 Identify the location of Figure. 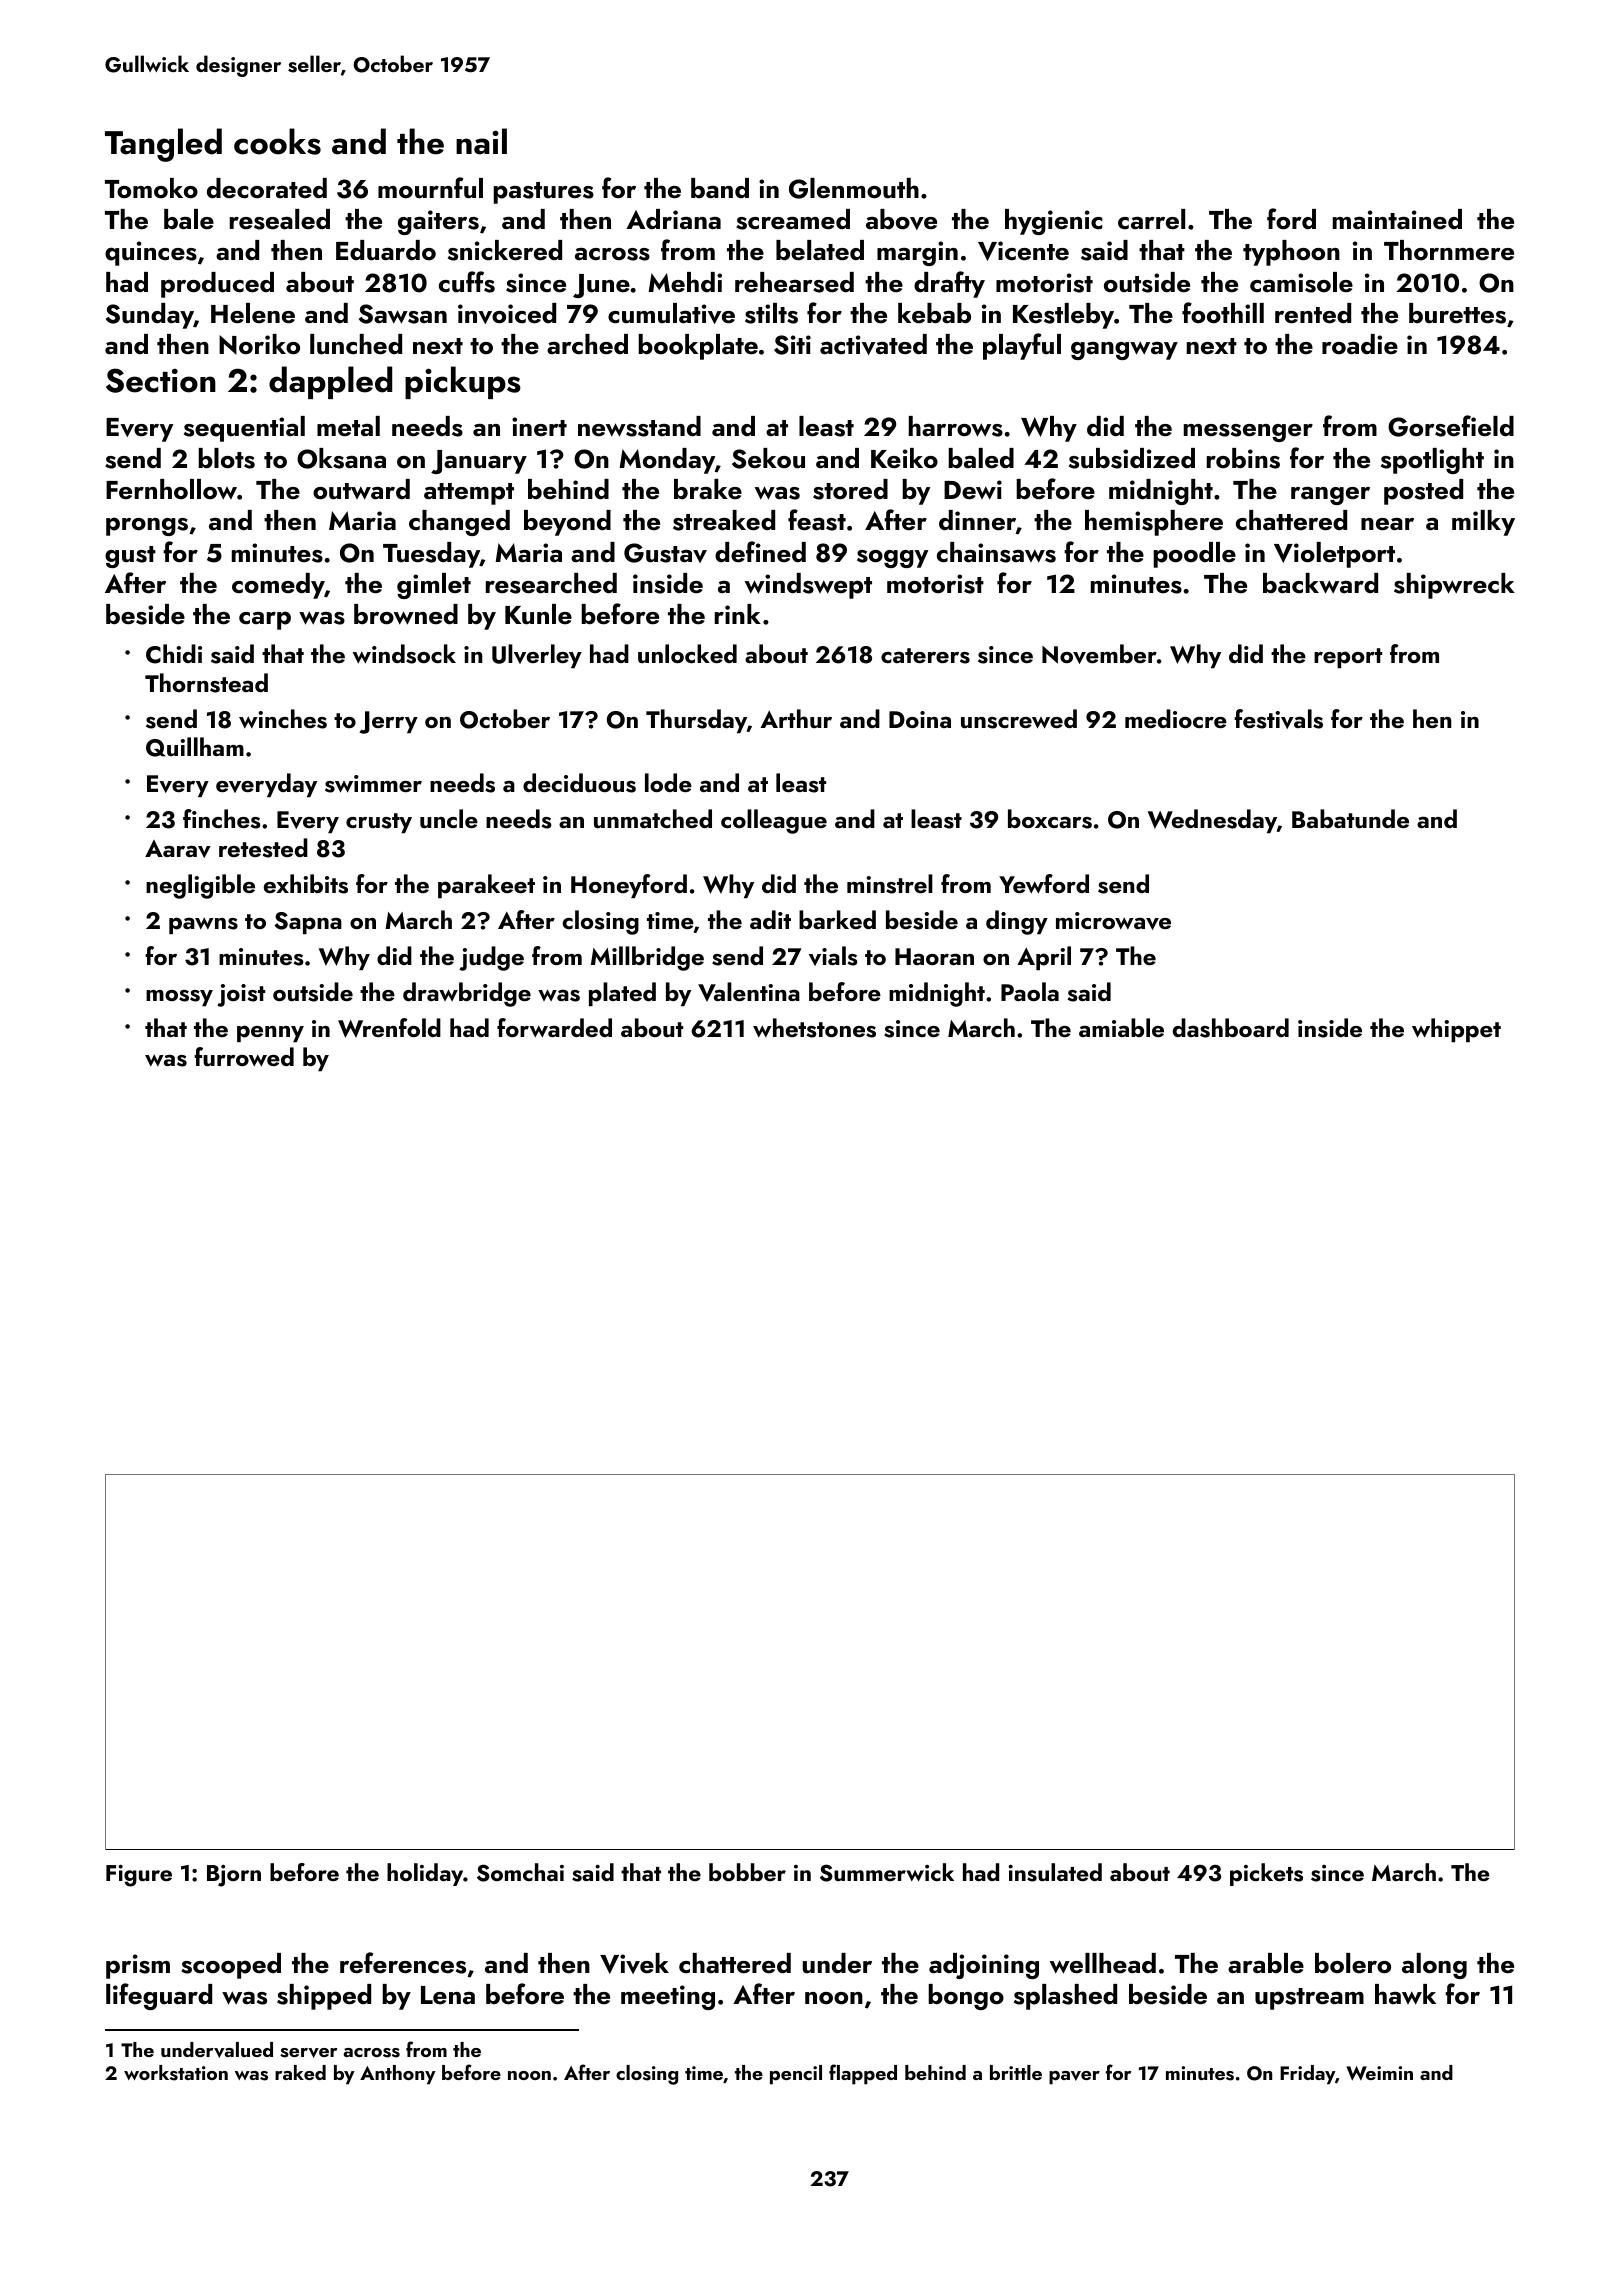
(139, 1876).
